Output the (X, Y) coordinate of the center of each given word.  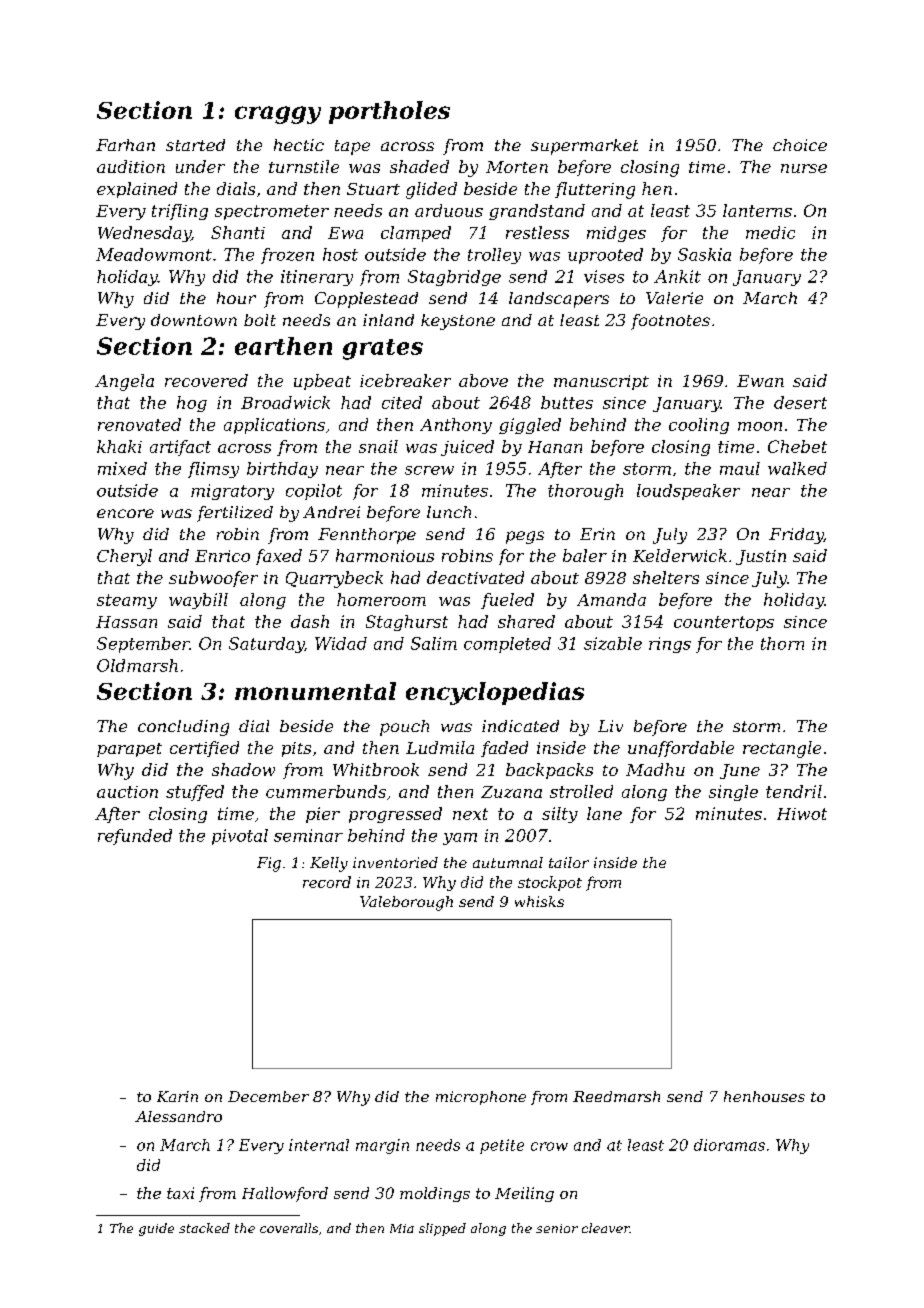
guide (156, 1229)
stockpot (550, 883)
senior (557, 1228)
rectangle (782, 749)
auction (127, 792)
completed (507, 645)
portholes (389, 112)
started (195, 145)
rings (670, 645)
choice (800, 145)
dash (310, 621)
